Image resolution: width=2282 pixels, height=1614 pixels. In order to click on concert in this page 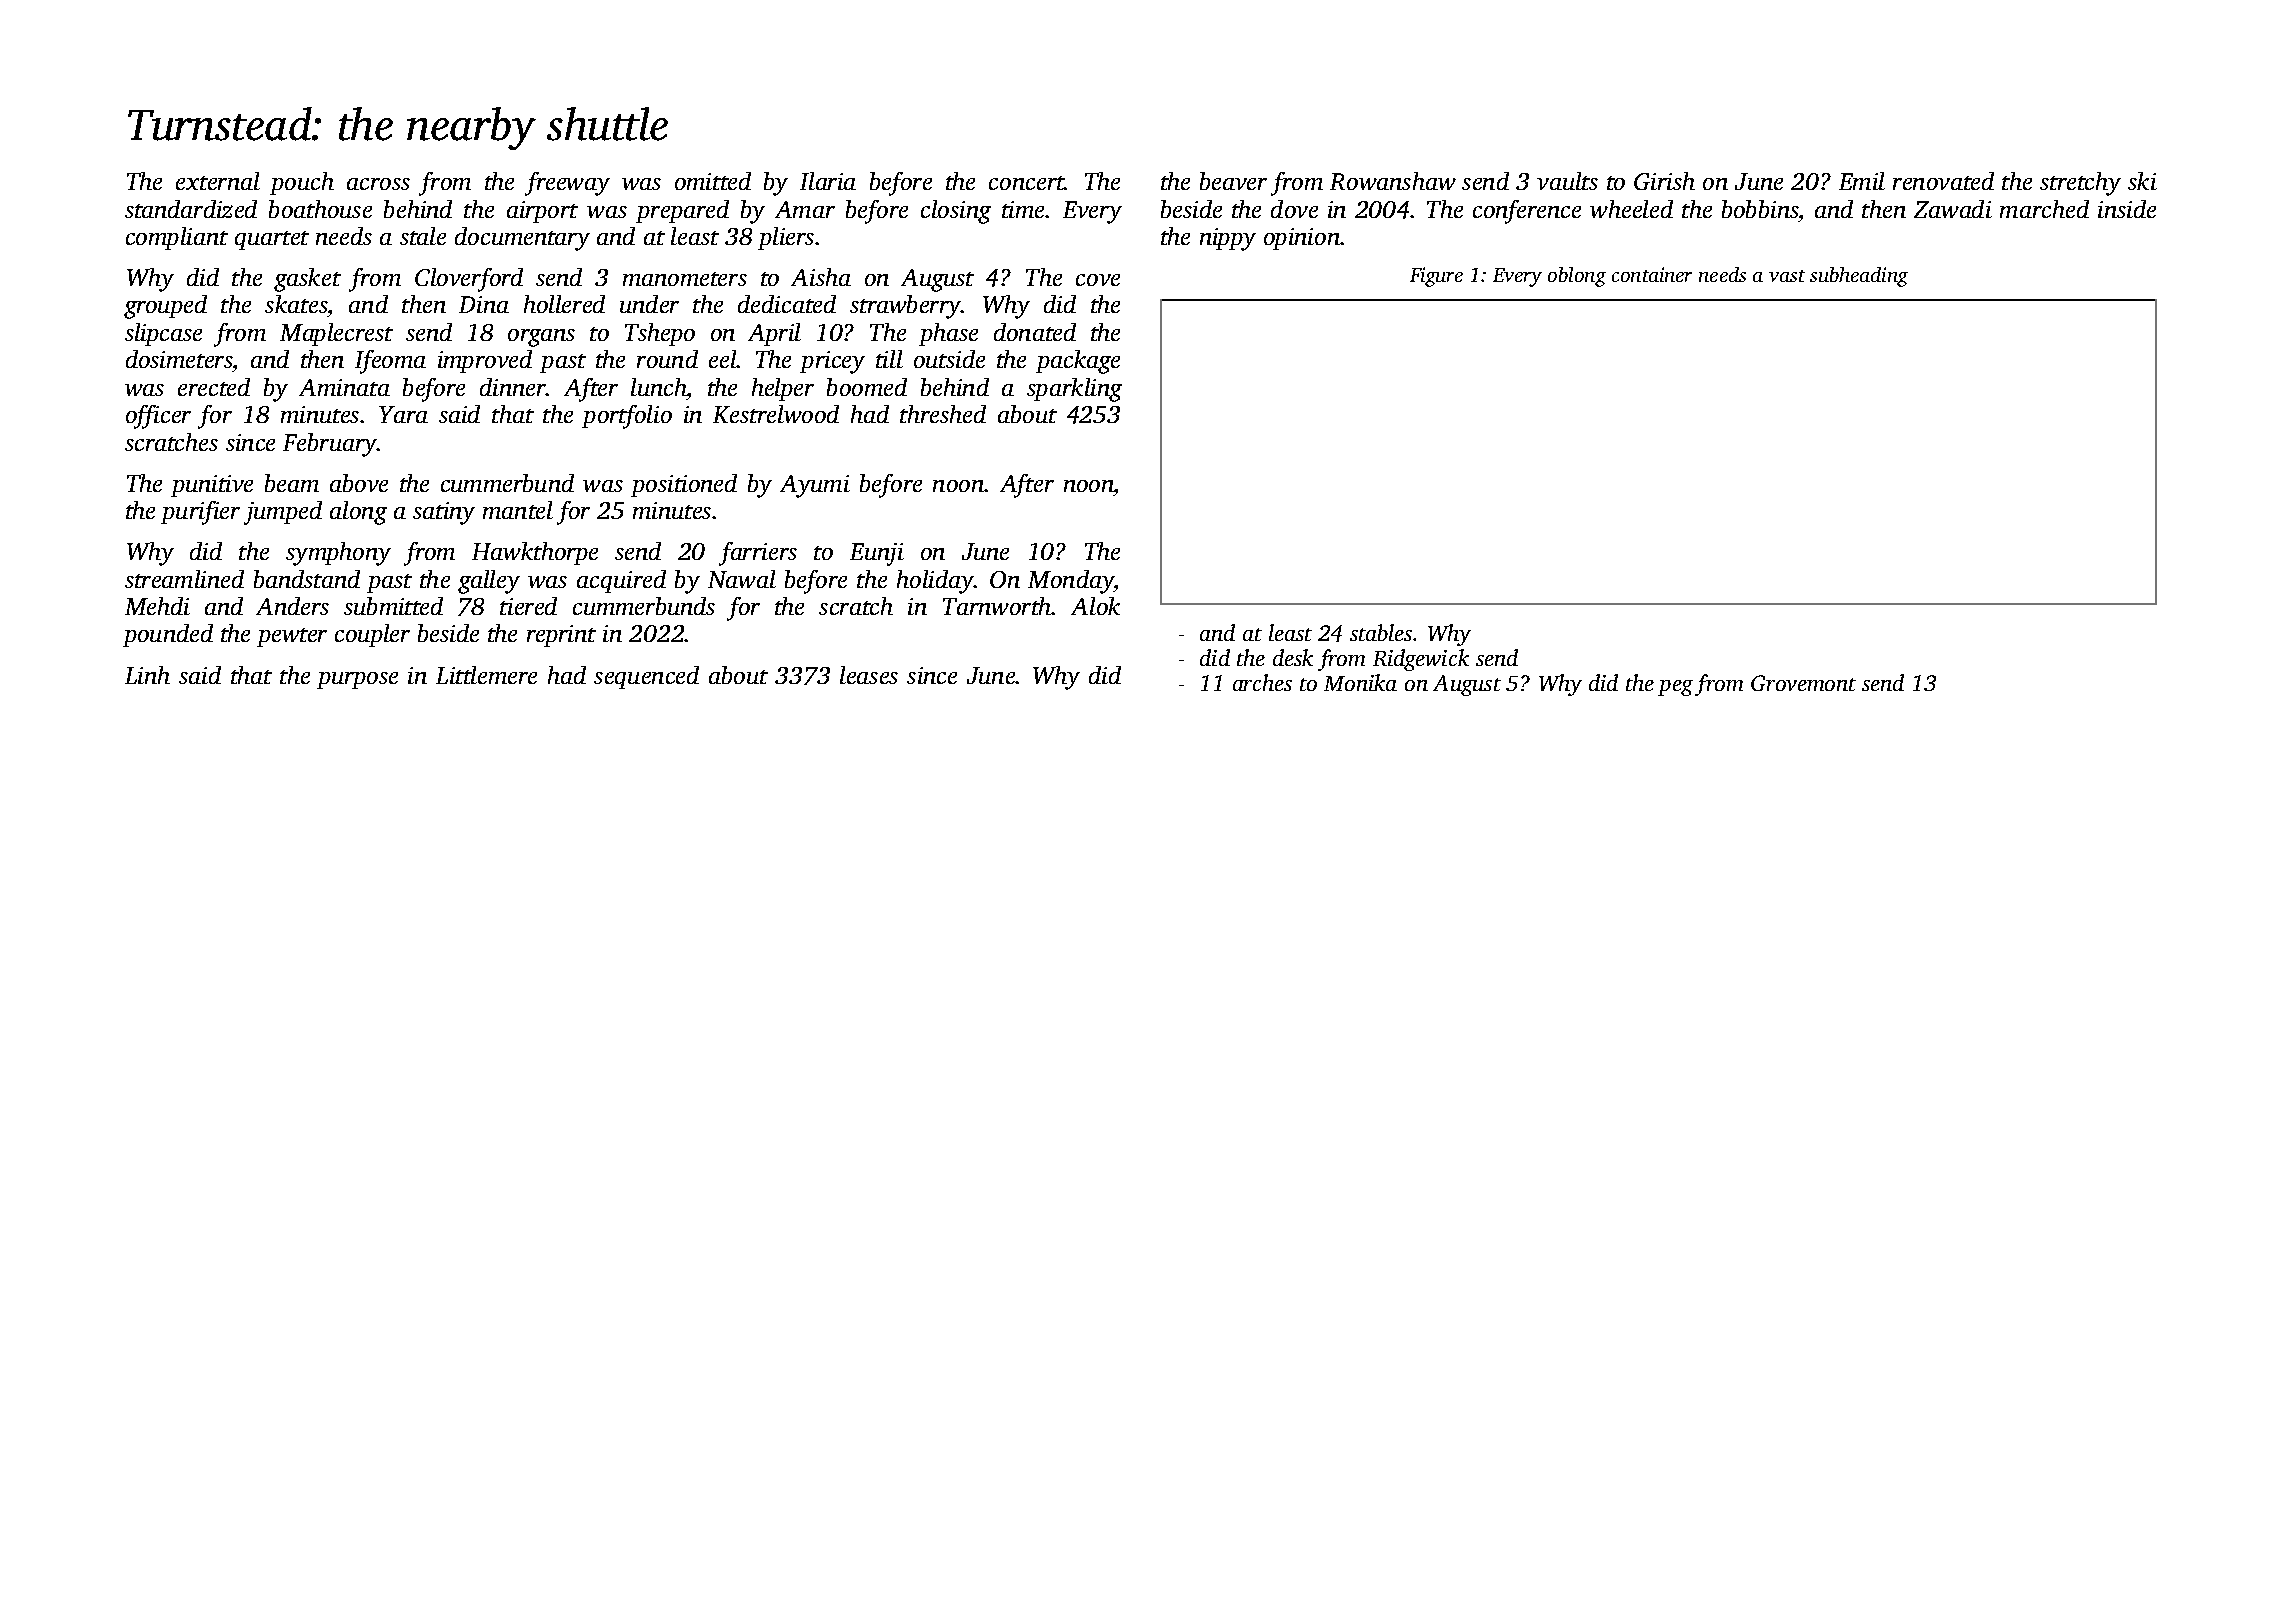, I will do `click(1027, 183)`.
